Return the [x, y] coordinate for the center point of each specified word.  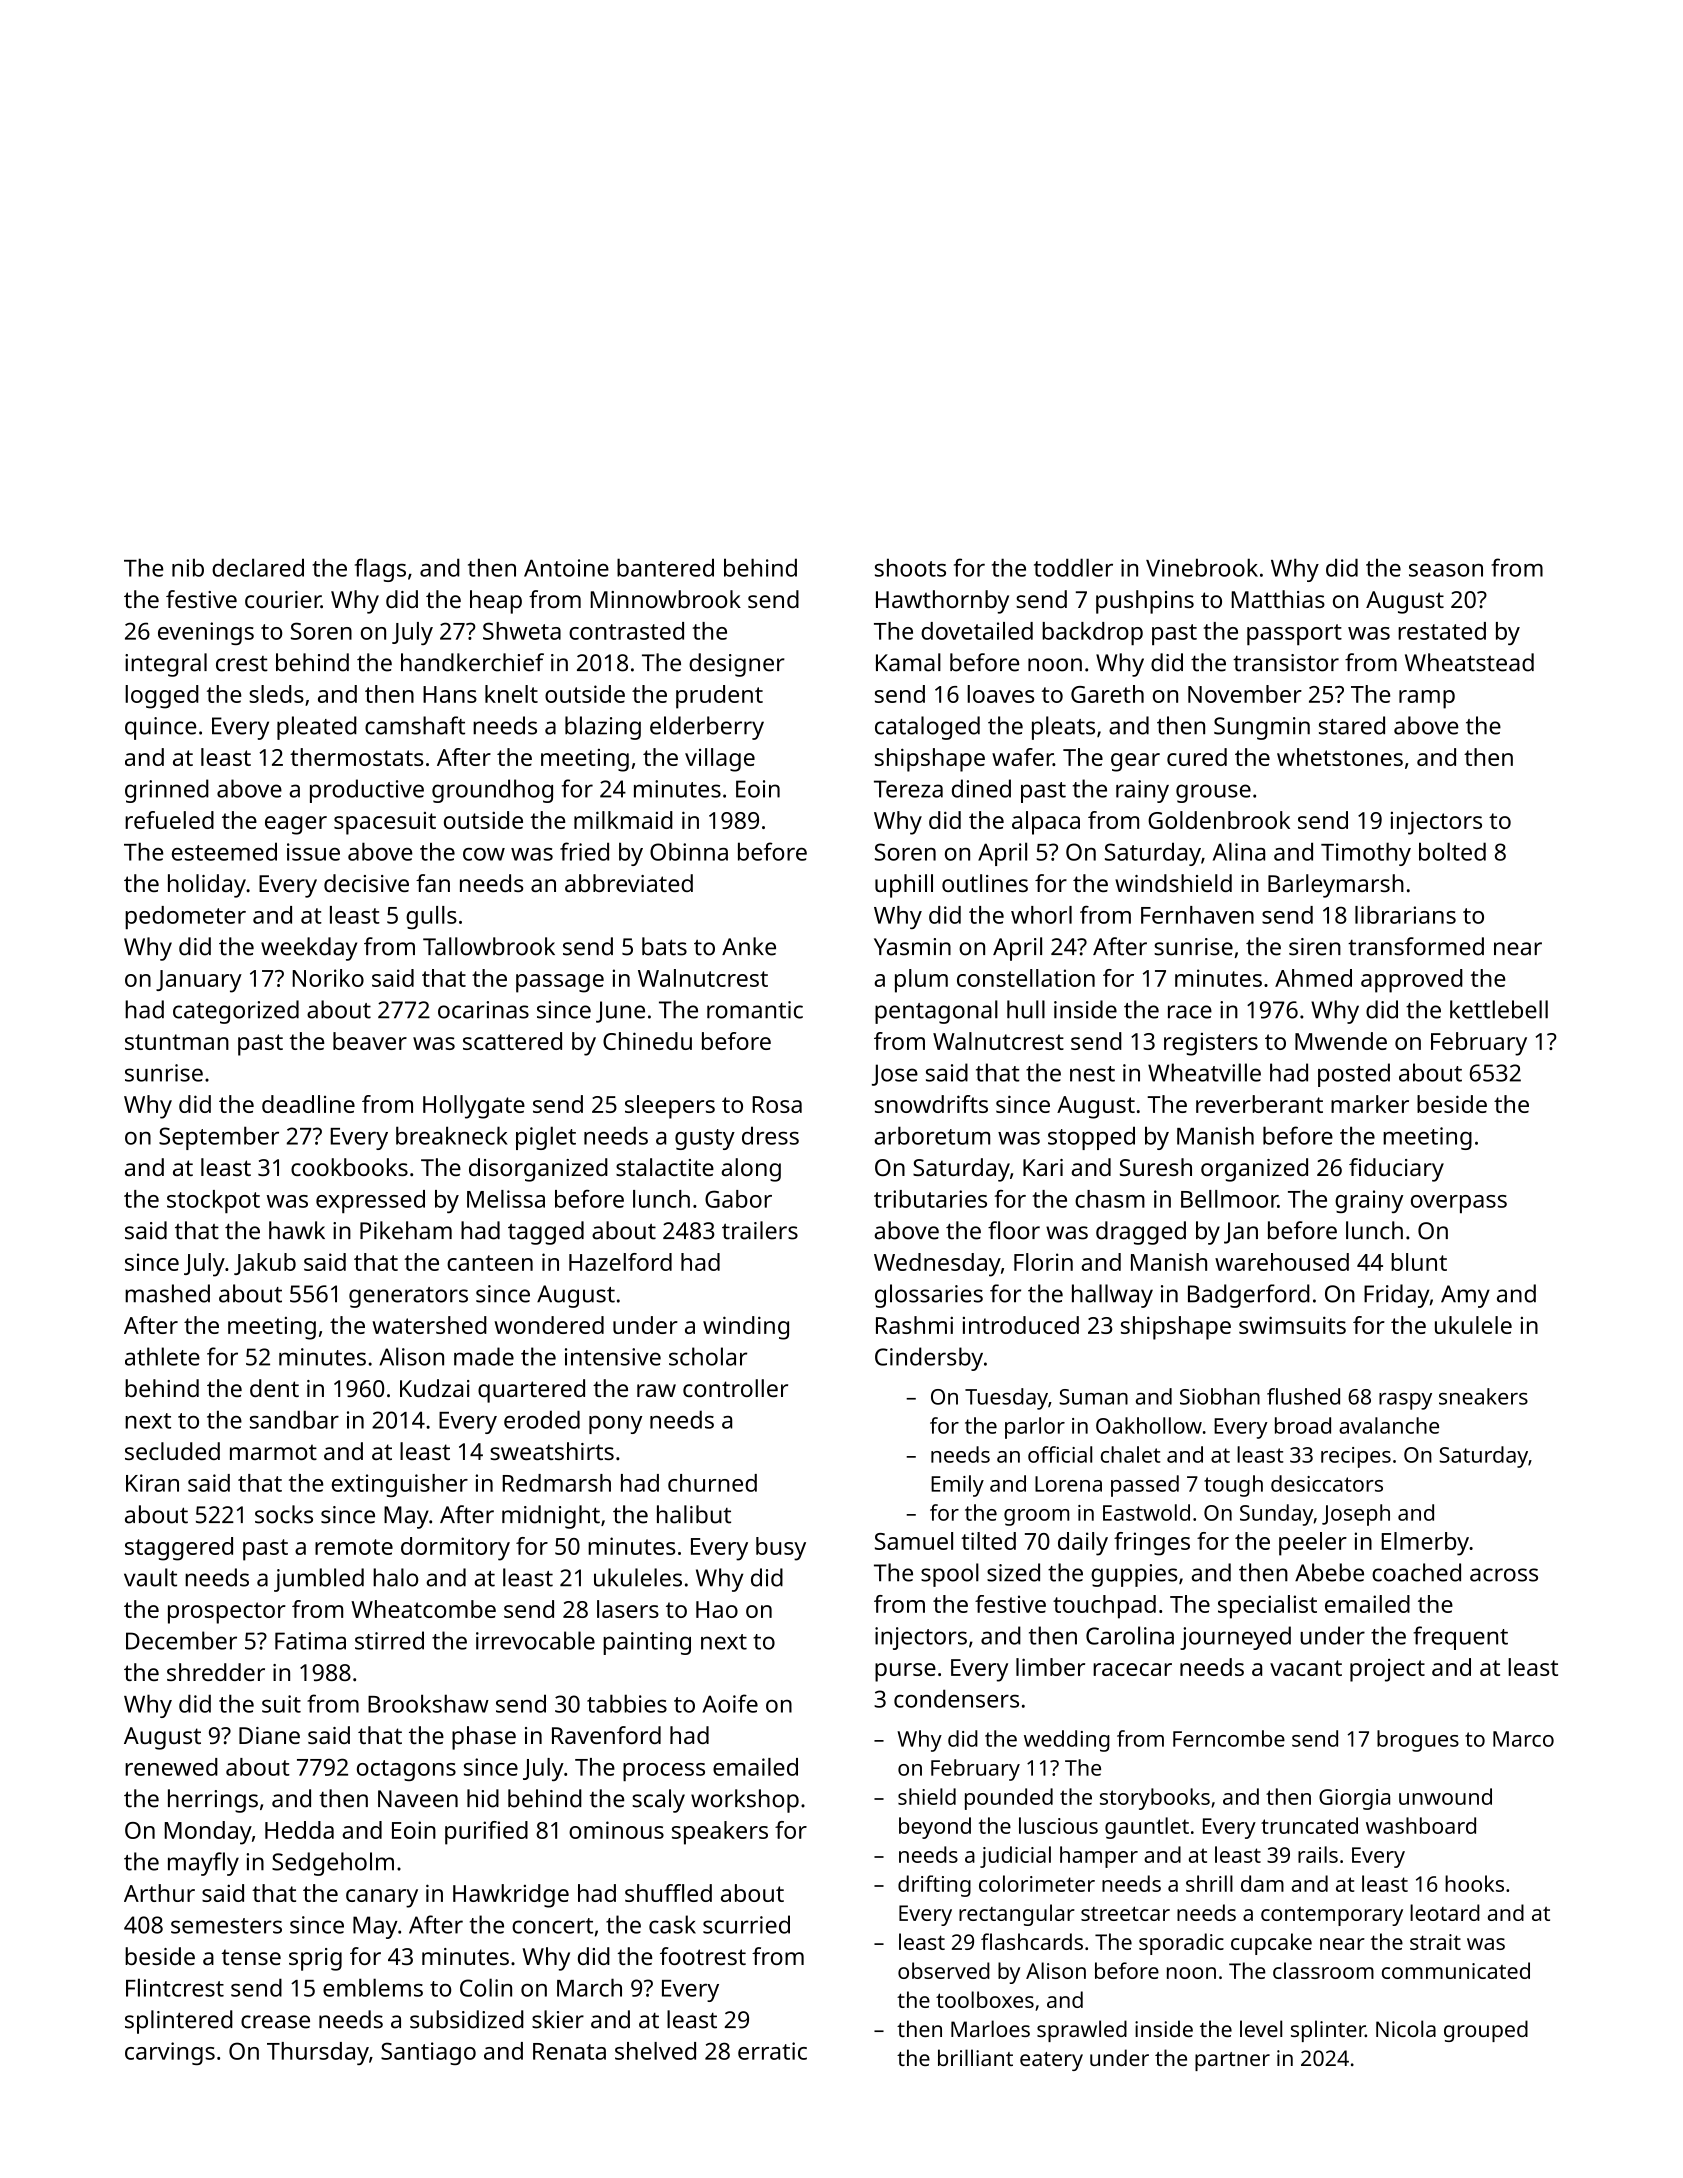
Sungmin [1262, 728]
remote [354, 1547]
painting [647, 1643]
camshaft [415, 725]
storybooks [1155, 1799]
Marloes [990, 2028]
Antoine [566, 568]
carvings [170, 2053]
